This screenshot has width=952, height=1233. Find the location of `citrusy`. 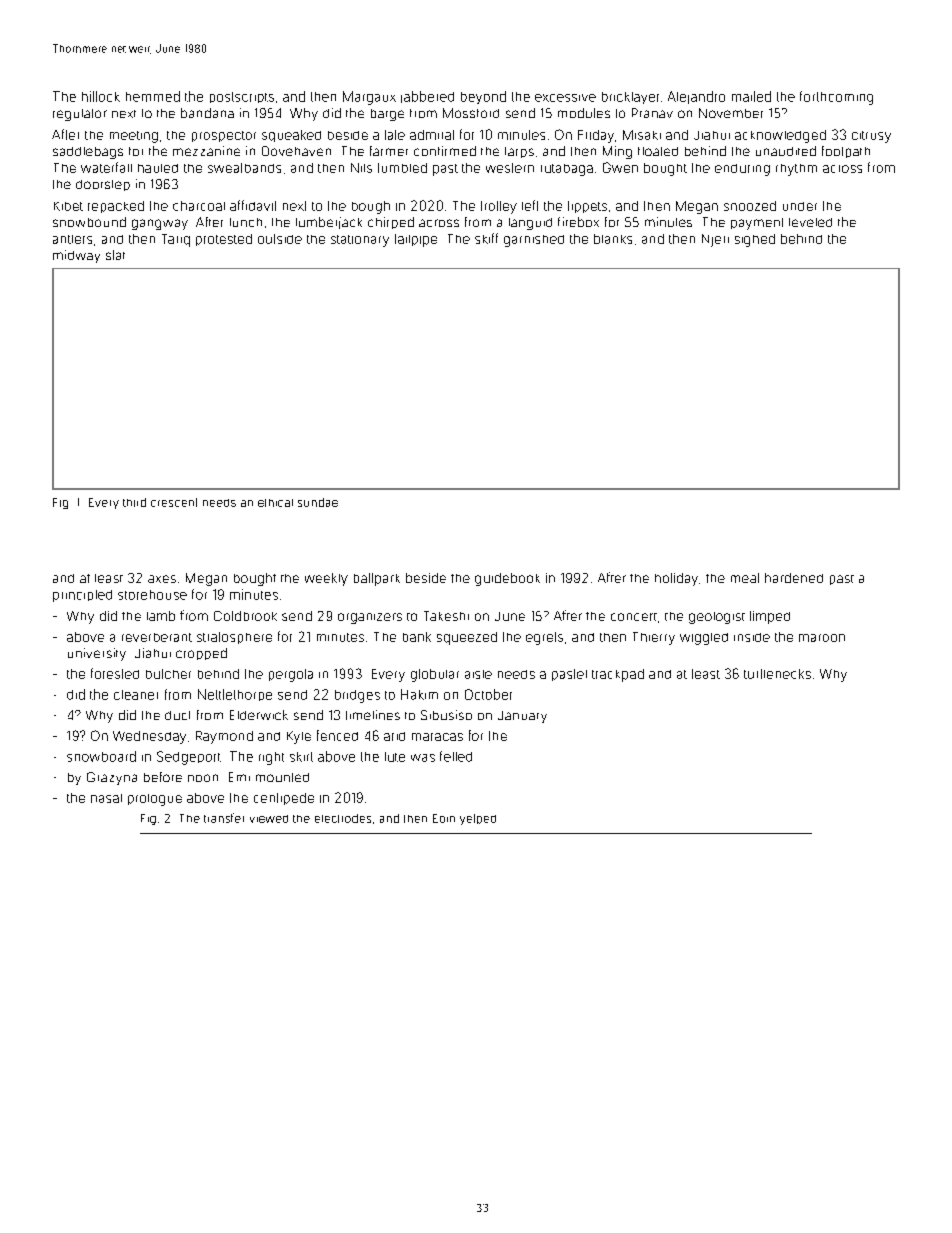

citrusy is located at coordinates (871, 137).
